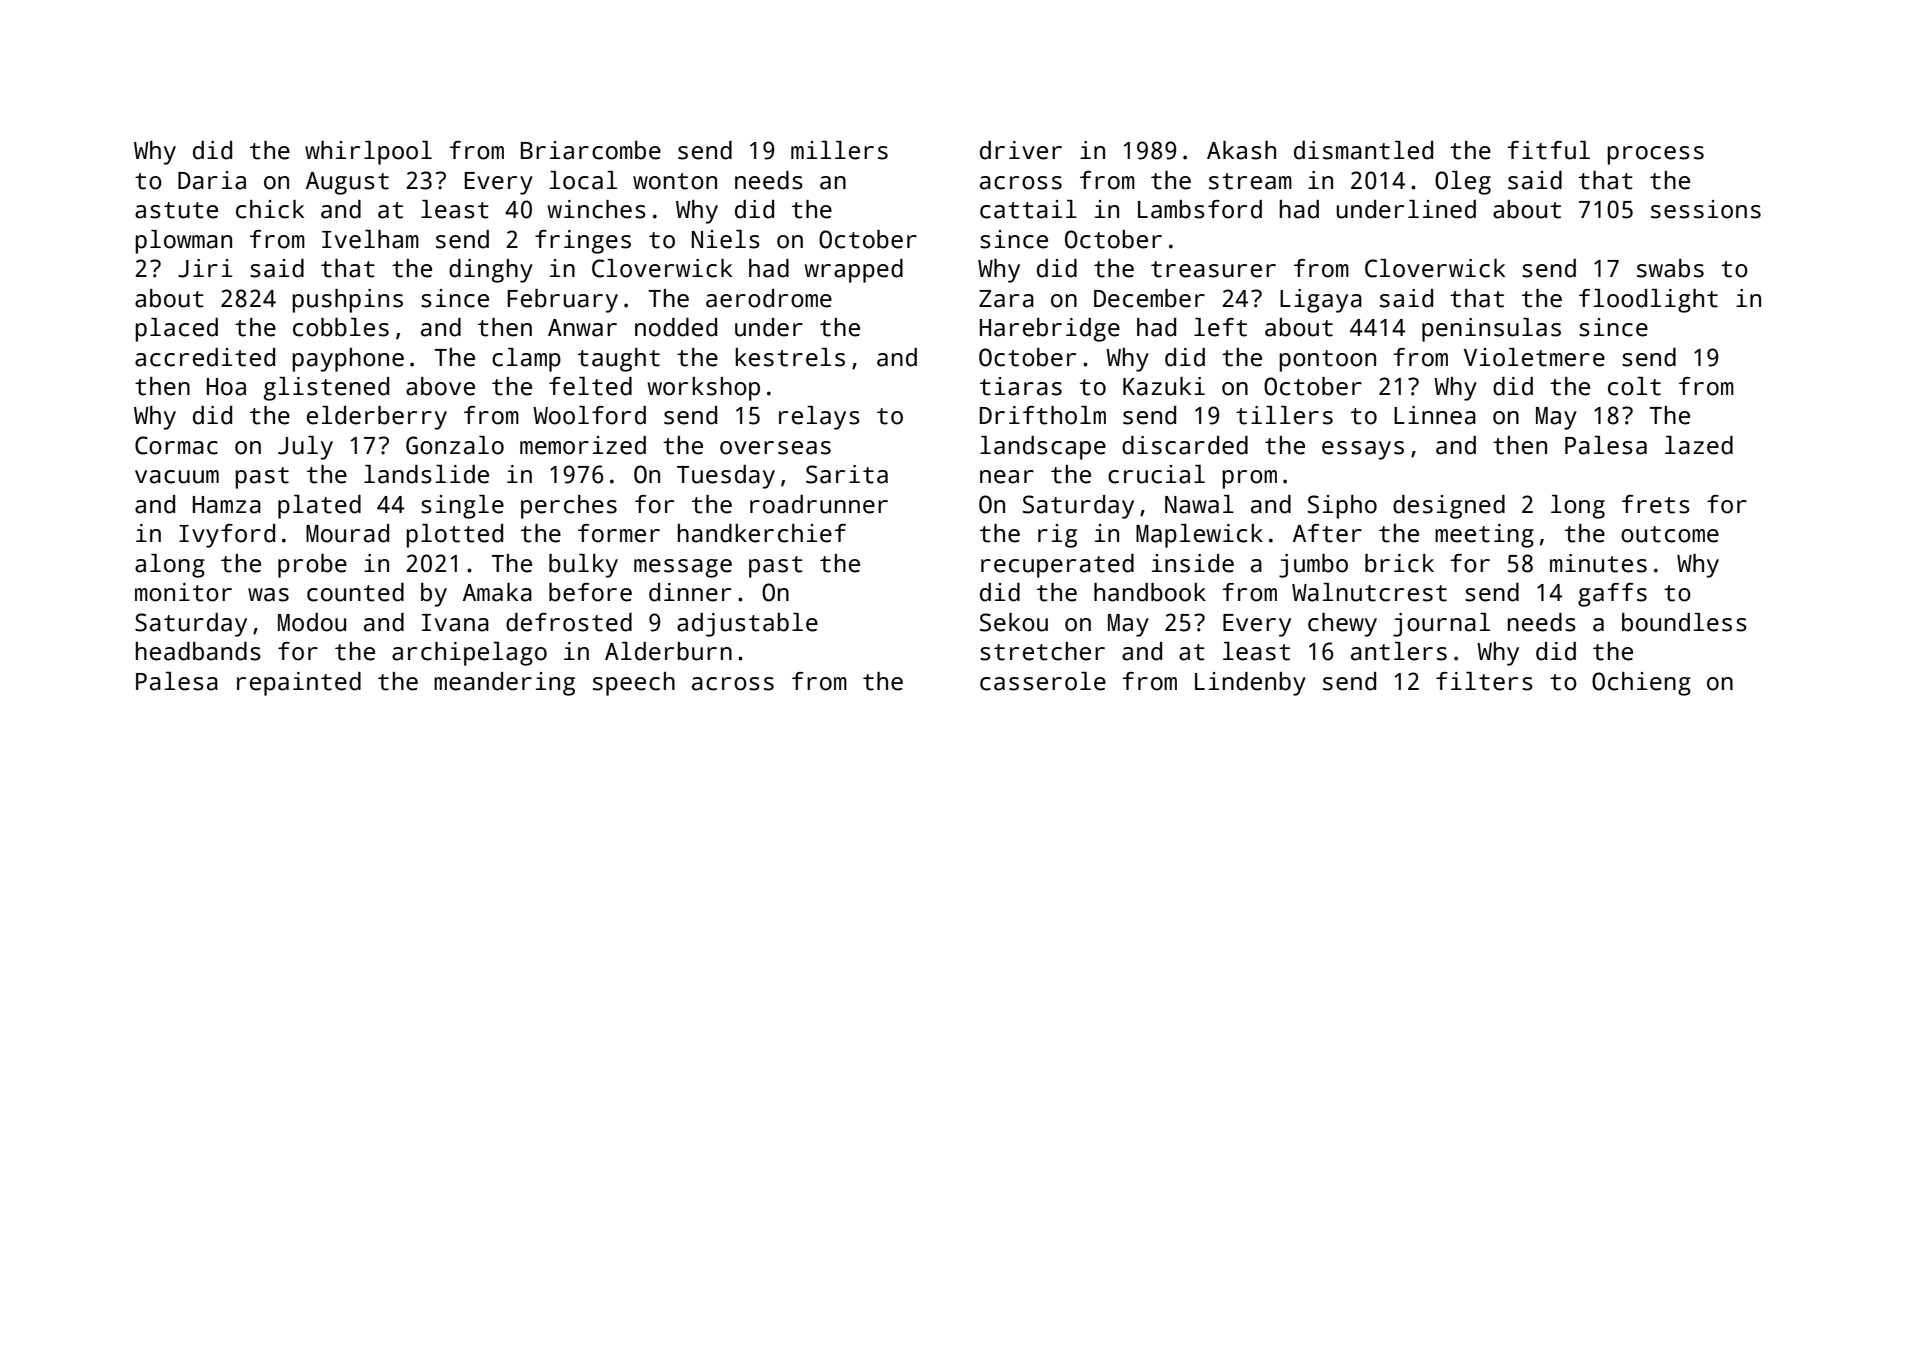  I want to click on gaffs, so click(1612, 595).
